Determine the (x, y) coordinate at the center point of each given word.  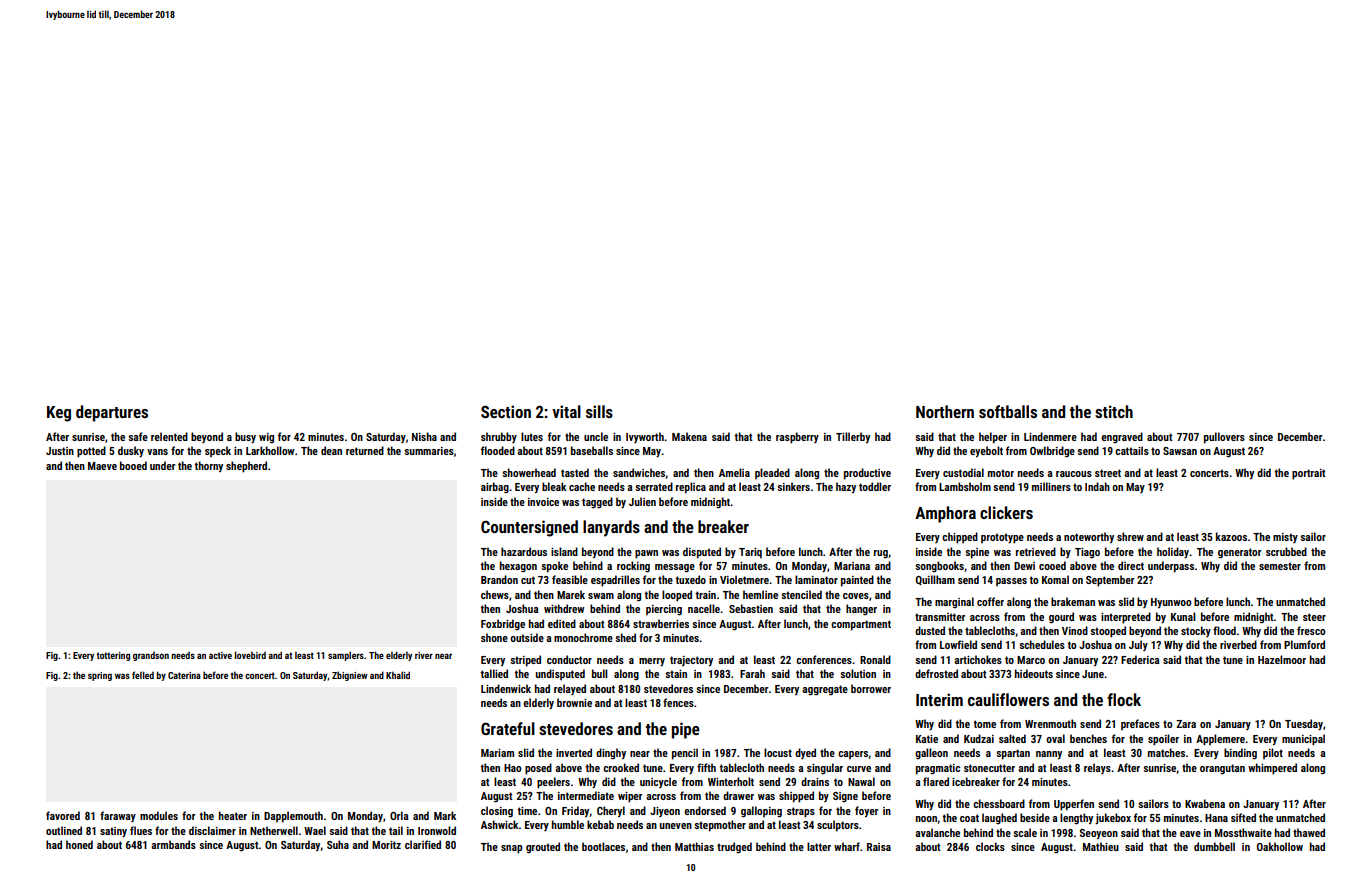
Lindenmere (1050, 436)
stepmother (720, 826)
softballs (1008, 411)
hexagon (518, 566)
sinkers (793, 486)
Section (506, 411)
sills (599, 411)
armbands (173, 844)
